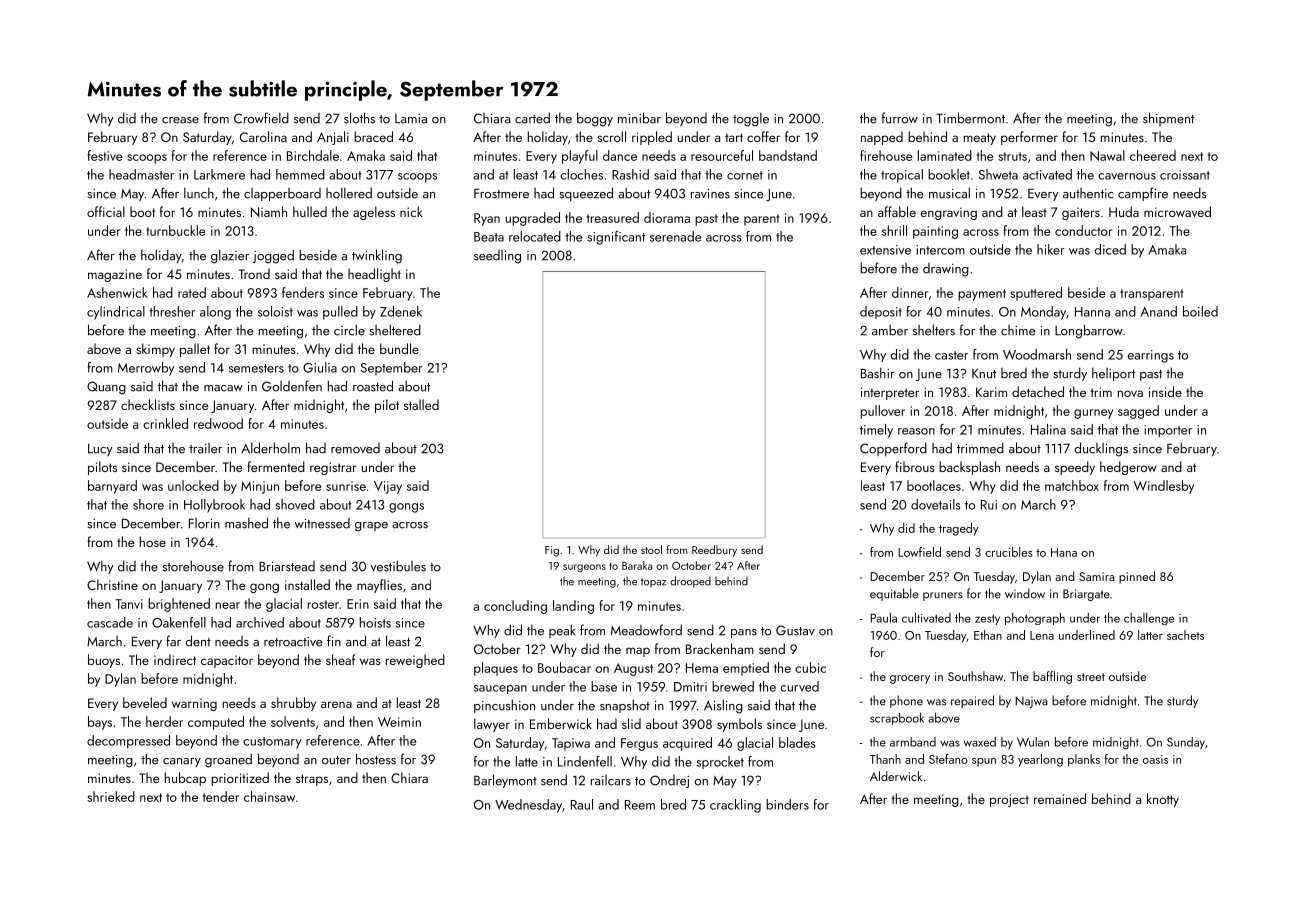 The height and width of the screenshot is (924, 1308). I want to click on retroactive, so click(293, 642).
